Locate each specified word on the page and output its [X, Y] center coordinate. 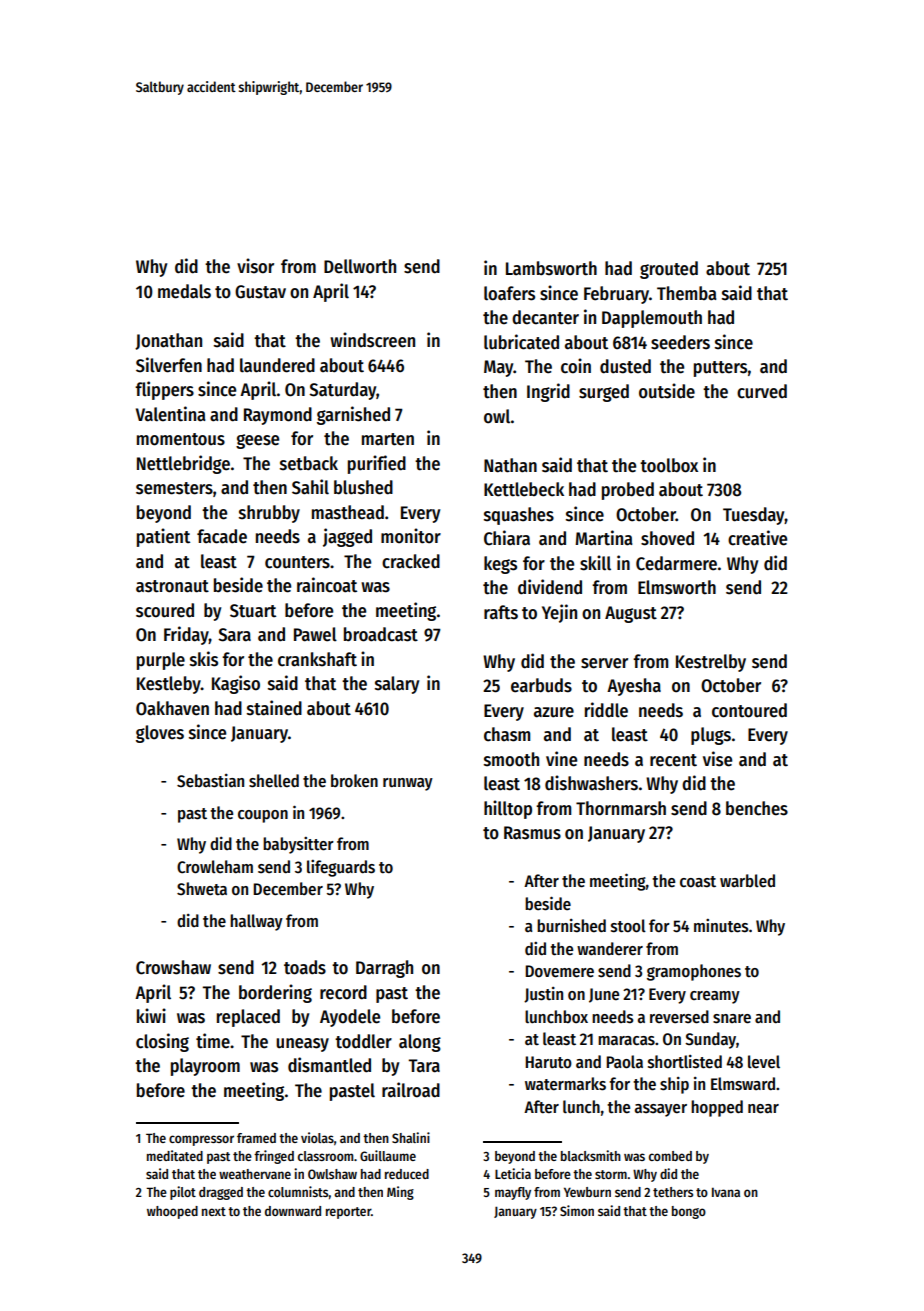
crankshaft [317, 659]
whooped [172, 1212]
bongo [689, 1212]
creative [757, 538]
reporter [348, 1213]
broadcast [381, 634]
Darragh [384, 969]
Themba [686, 293]
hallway [256, 922]
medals [184, 291]
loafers [509, 293]
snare [732, 1019]
